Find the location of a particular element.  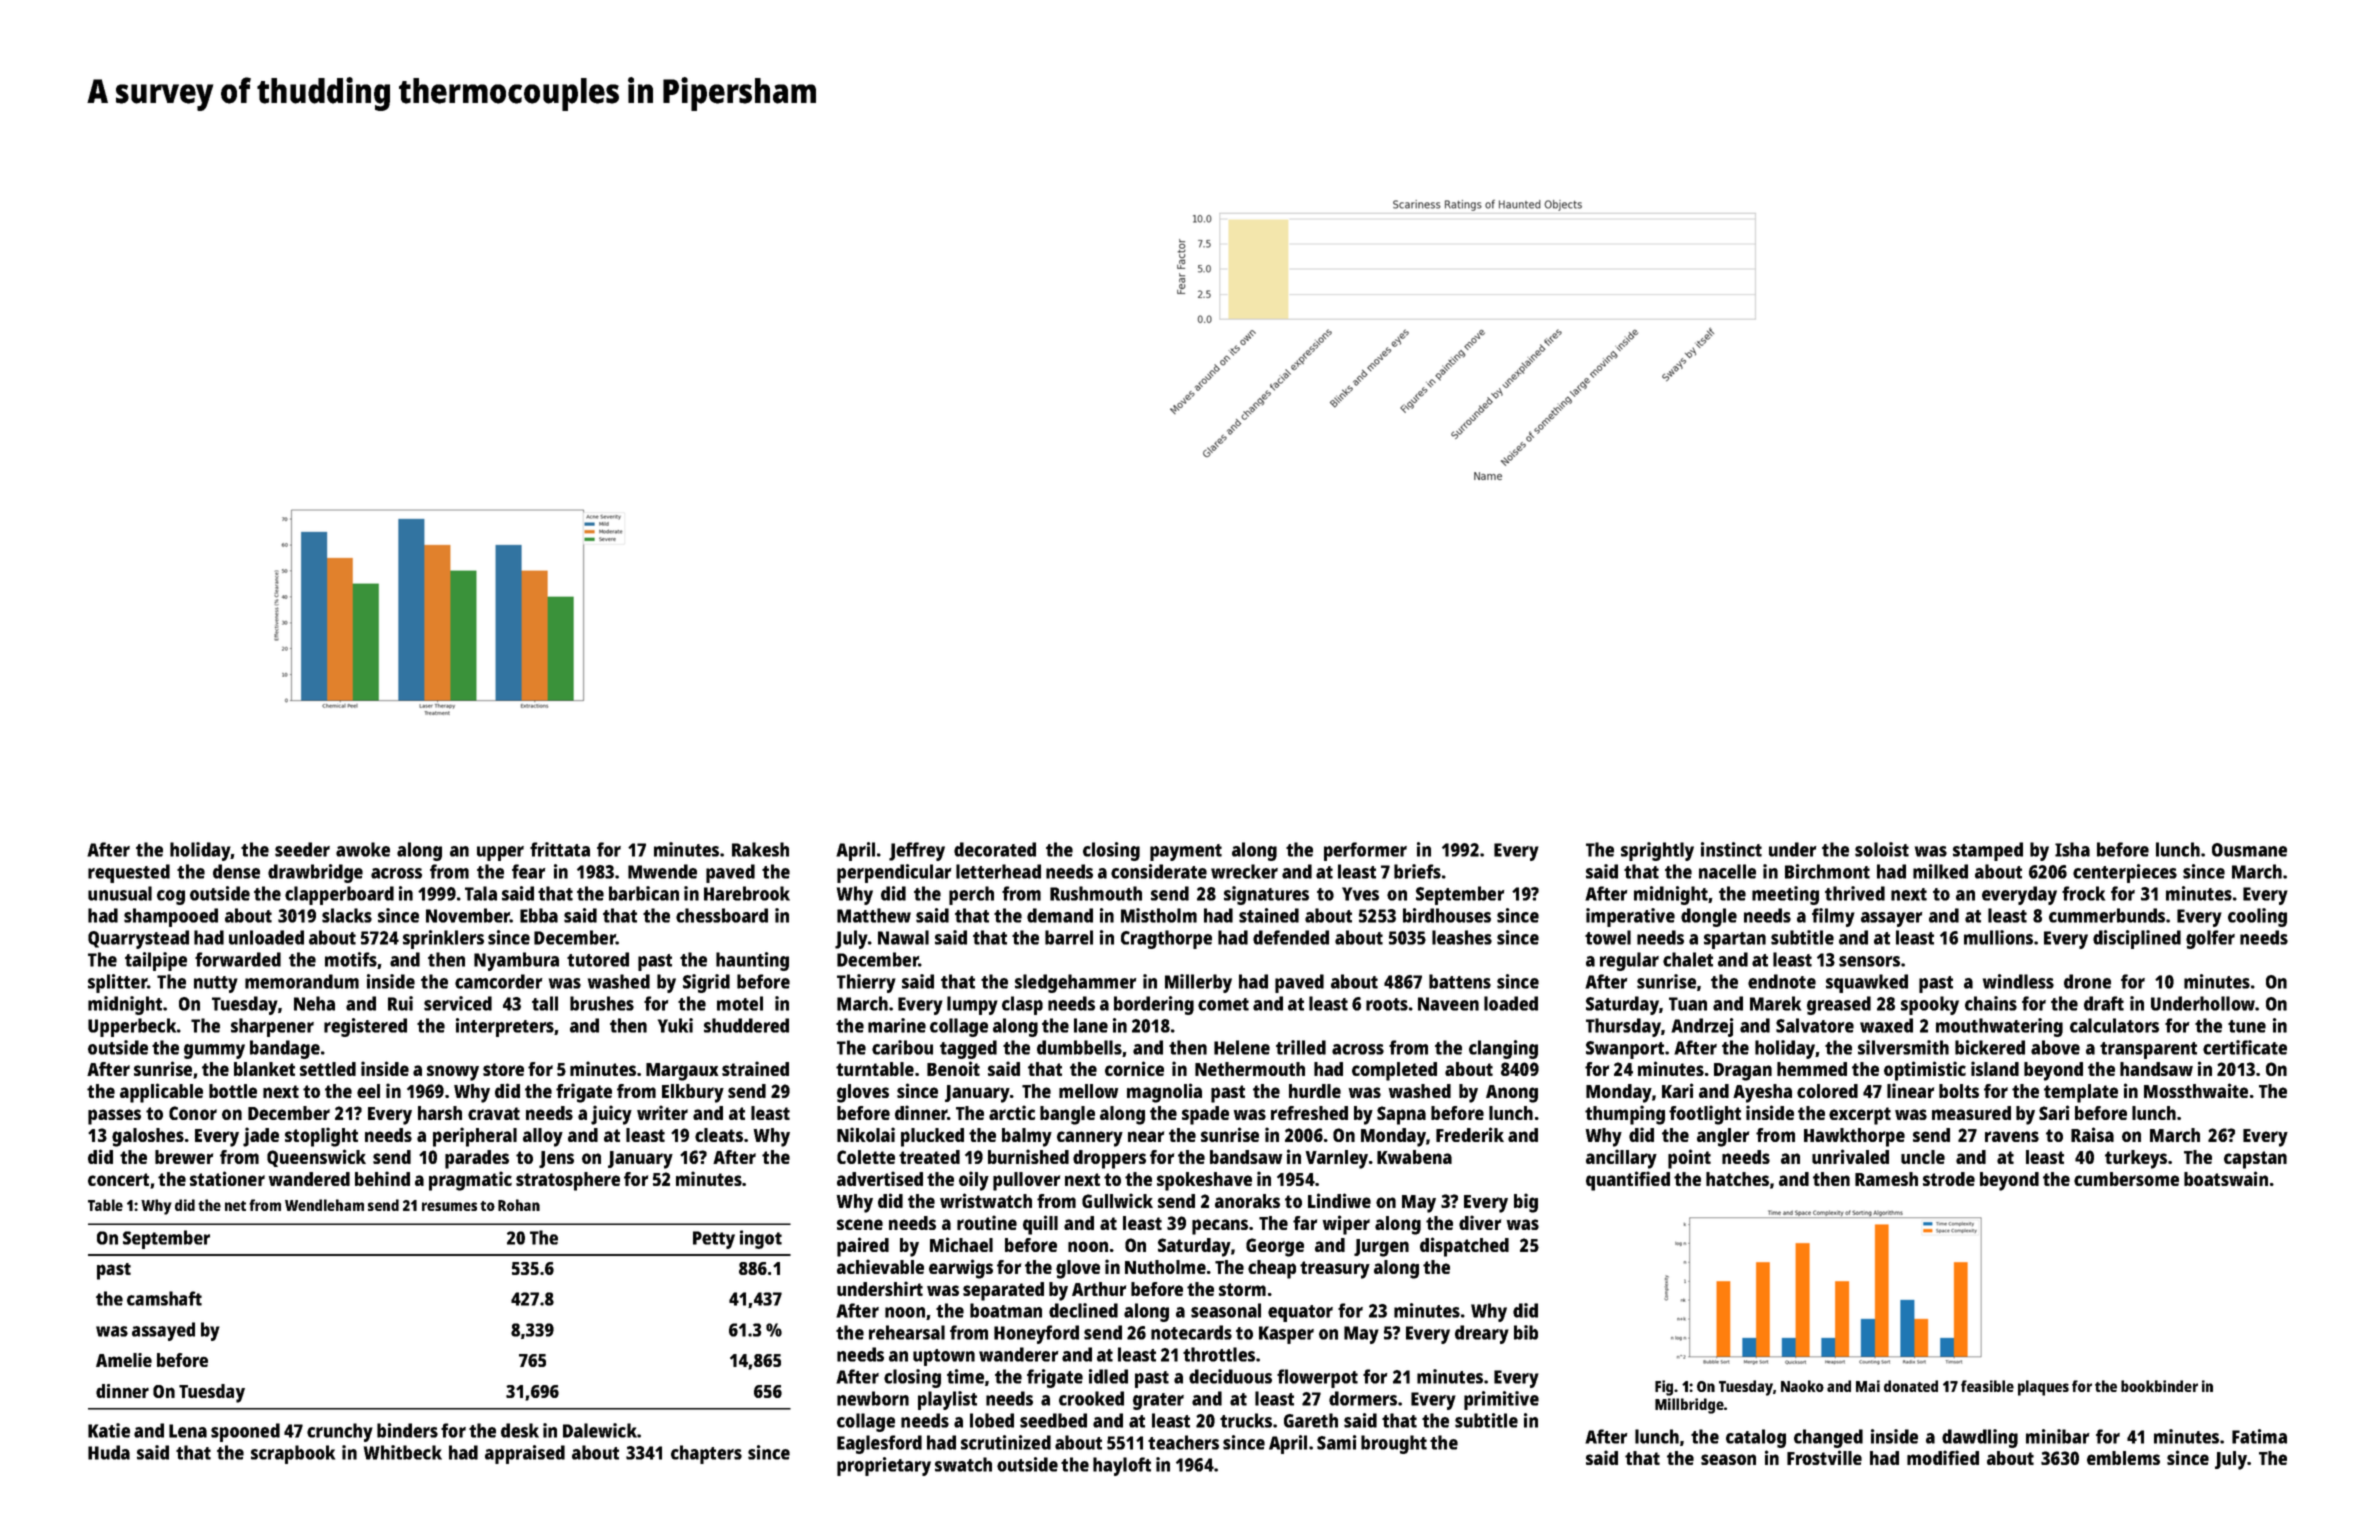

assayed is located at coordinates (163, 1331).
